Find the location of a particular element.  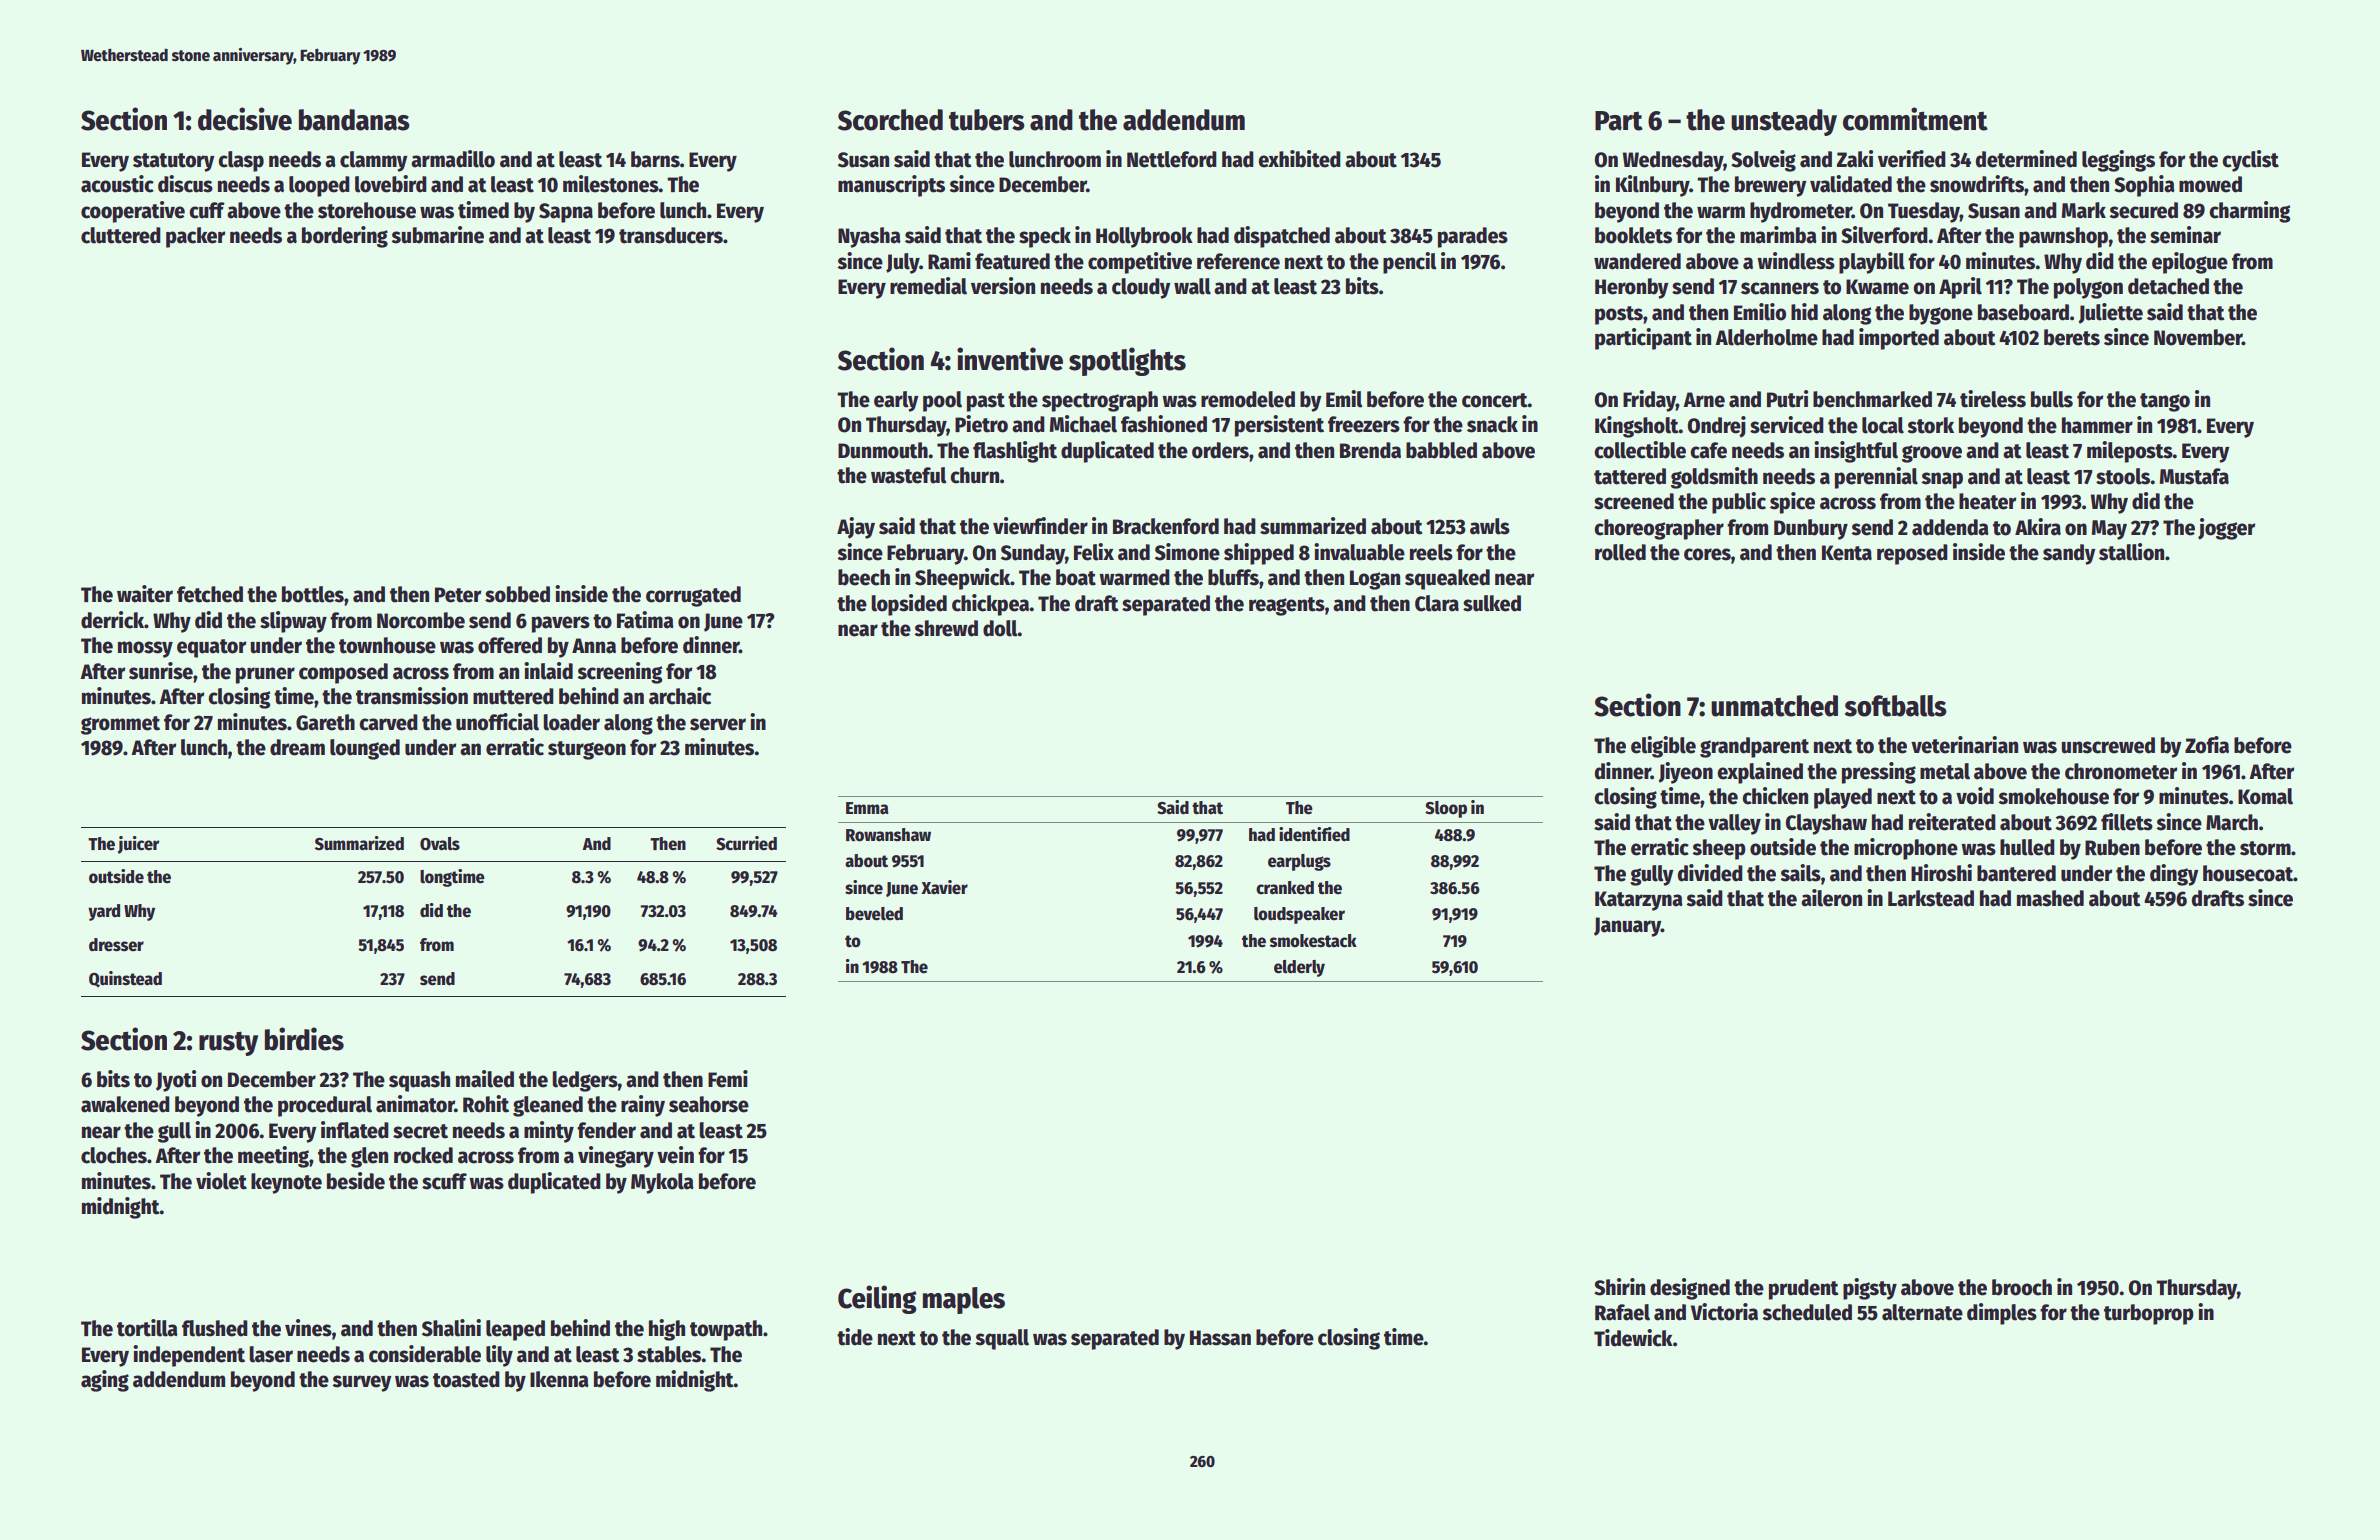

procedural is located at coordinates (325, 1106).
